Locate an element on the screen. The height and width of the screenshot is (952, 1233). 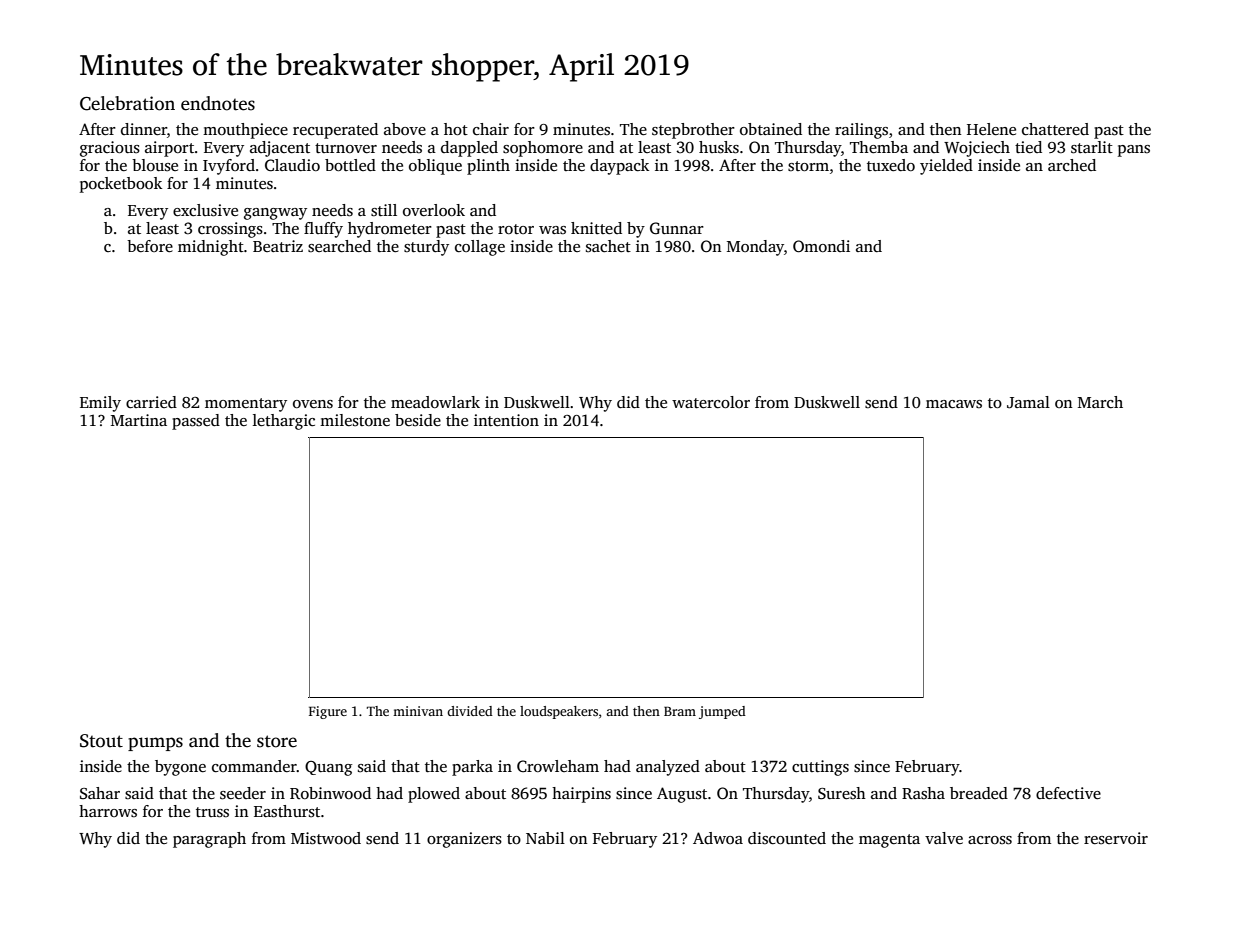
above is located at coordinates (405, 129).
